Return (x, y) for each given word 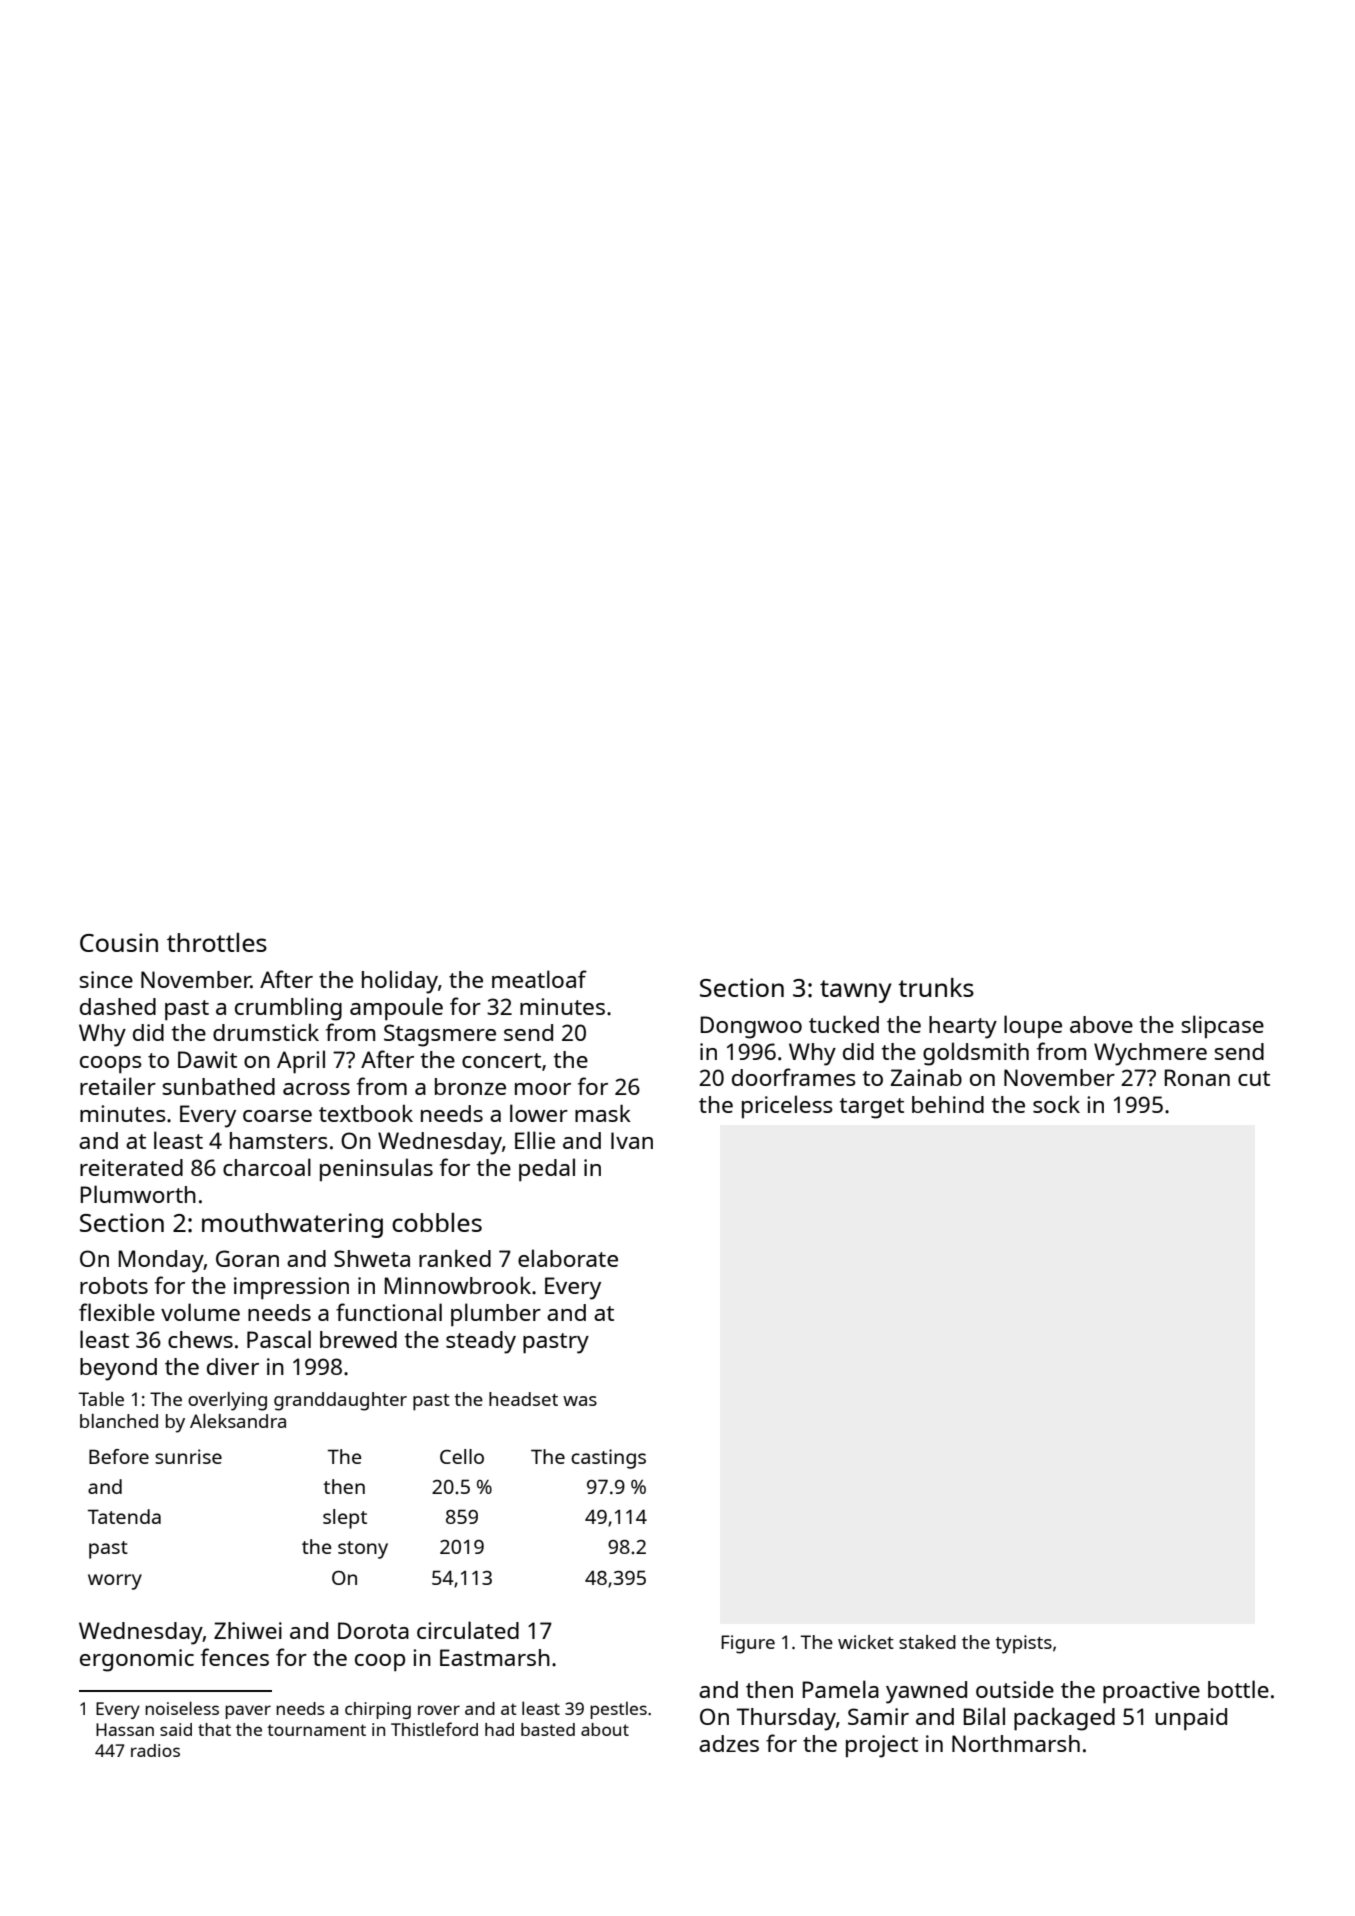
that (214, 1729)
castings (608, 1459)
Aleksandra (238, 1421)
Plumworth (138, 1194)
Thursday (786, 1719)
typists (1023, 1644)
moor (543, 1089)
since (106, 979)
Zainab (926, 1077)
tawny (856, 991)
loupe (1033, 1027)
